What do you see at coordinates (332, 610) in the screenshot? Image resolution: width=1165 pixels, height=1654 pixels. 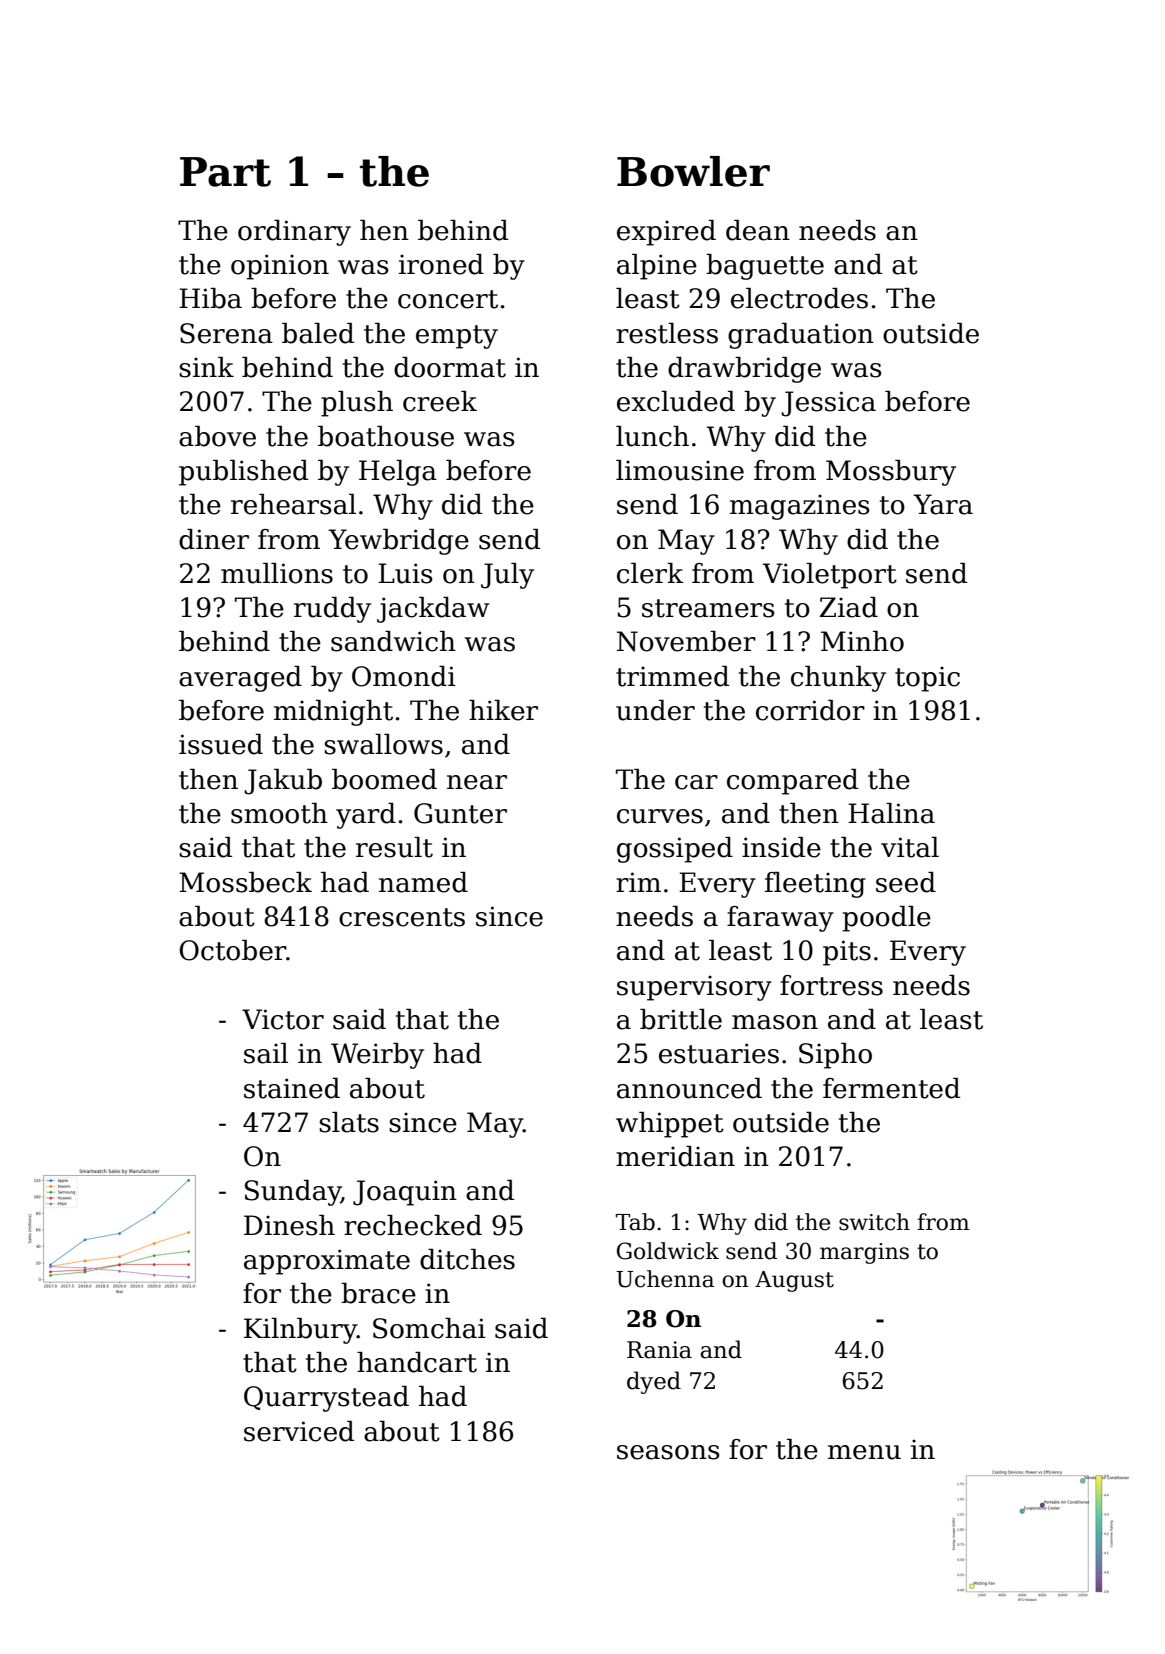 I see `ruddy` at bounding box center [332, 610].
